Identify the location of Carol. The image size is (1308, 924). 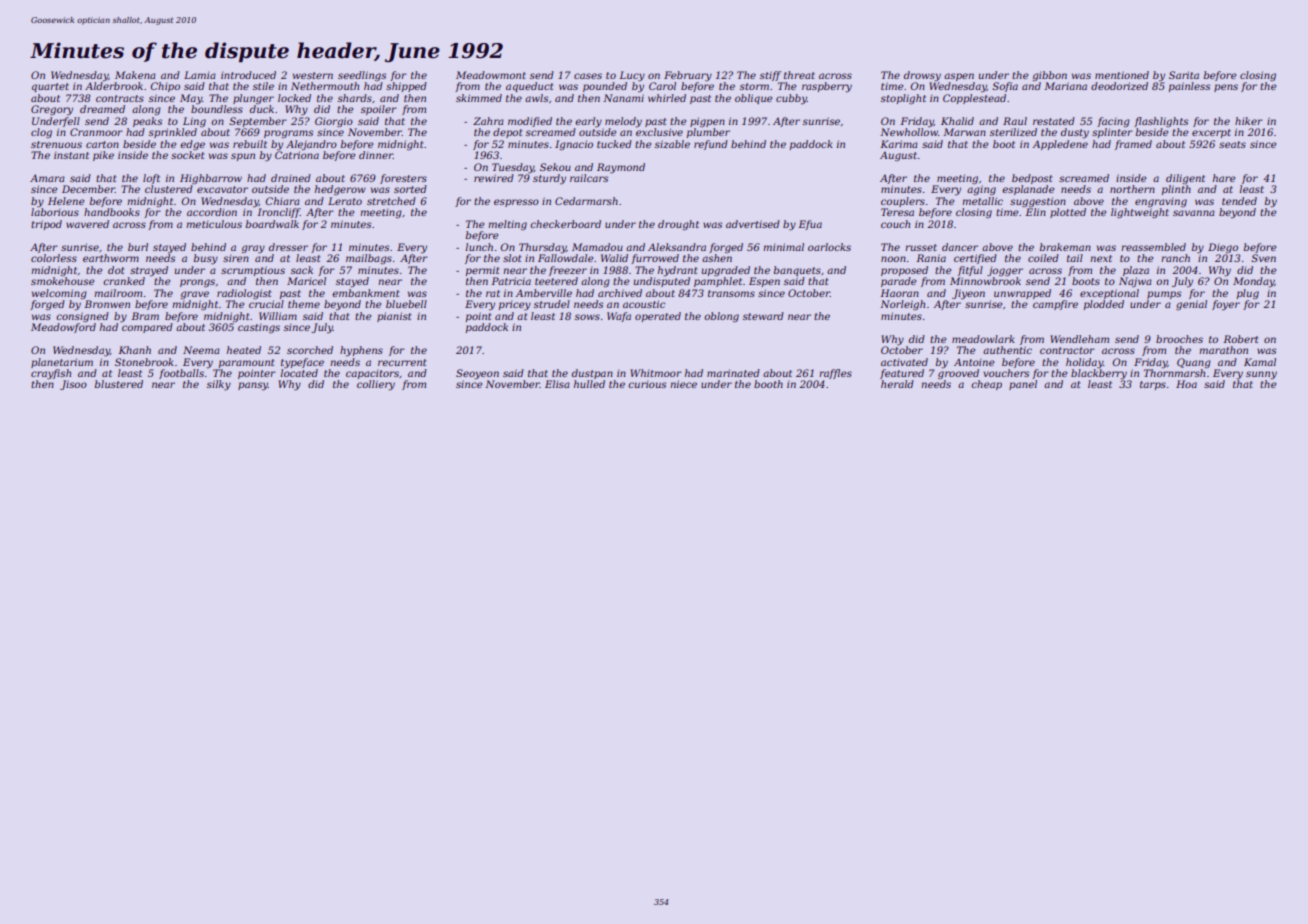
(662, 86).
